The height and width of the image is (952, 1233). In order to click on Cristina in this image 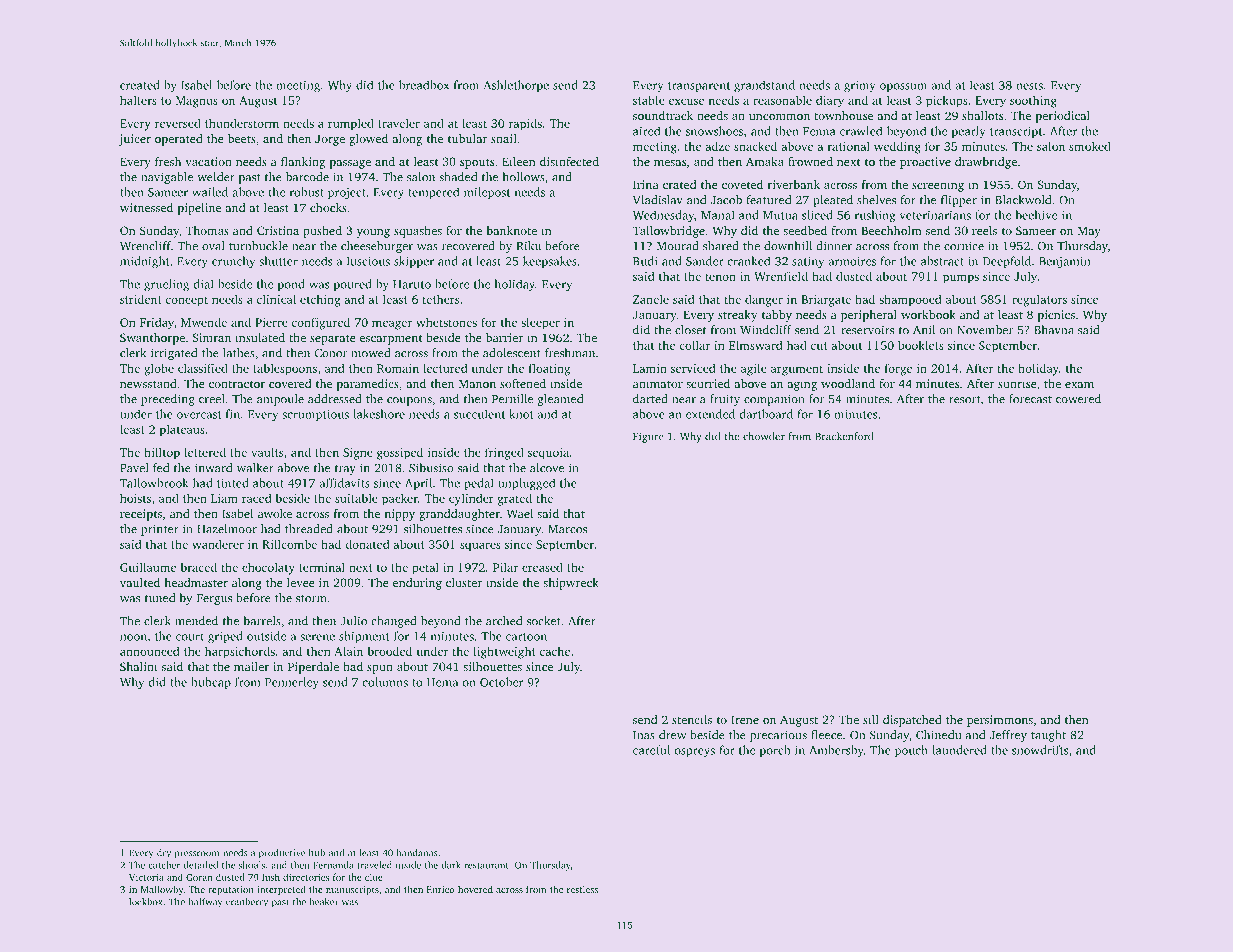, I will do `click(278, 230)`.
